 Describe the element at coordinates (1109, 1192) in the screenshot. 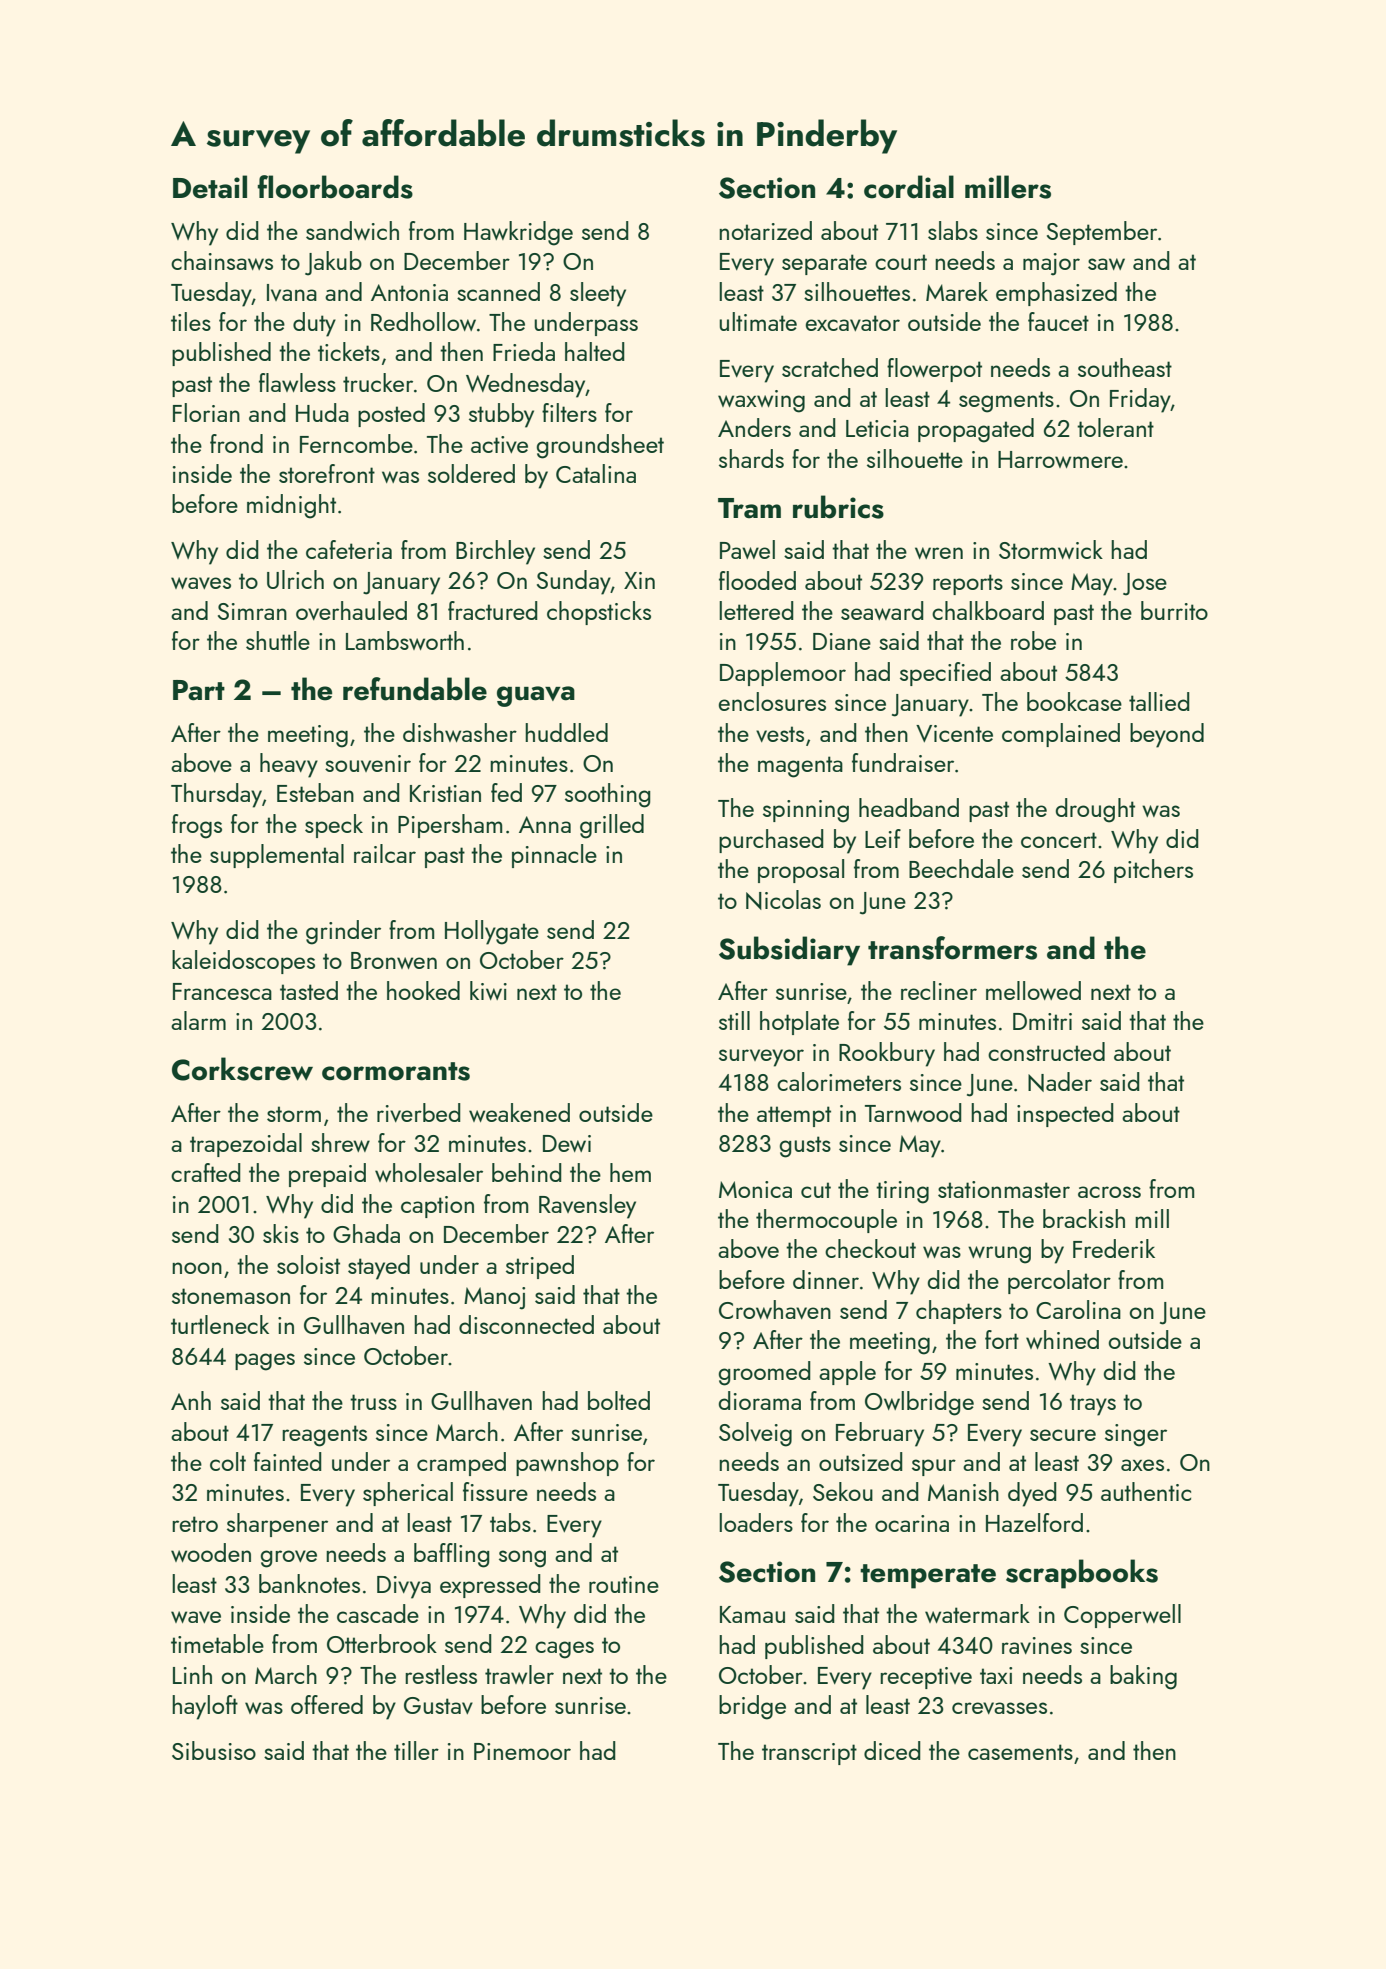

I see `across` at that location.
